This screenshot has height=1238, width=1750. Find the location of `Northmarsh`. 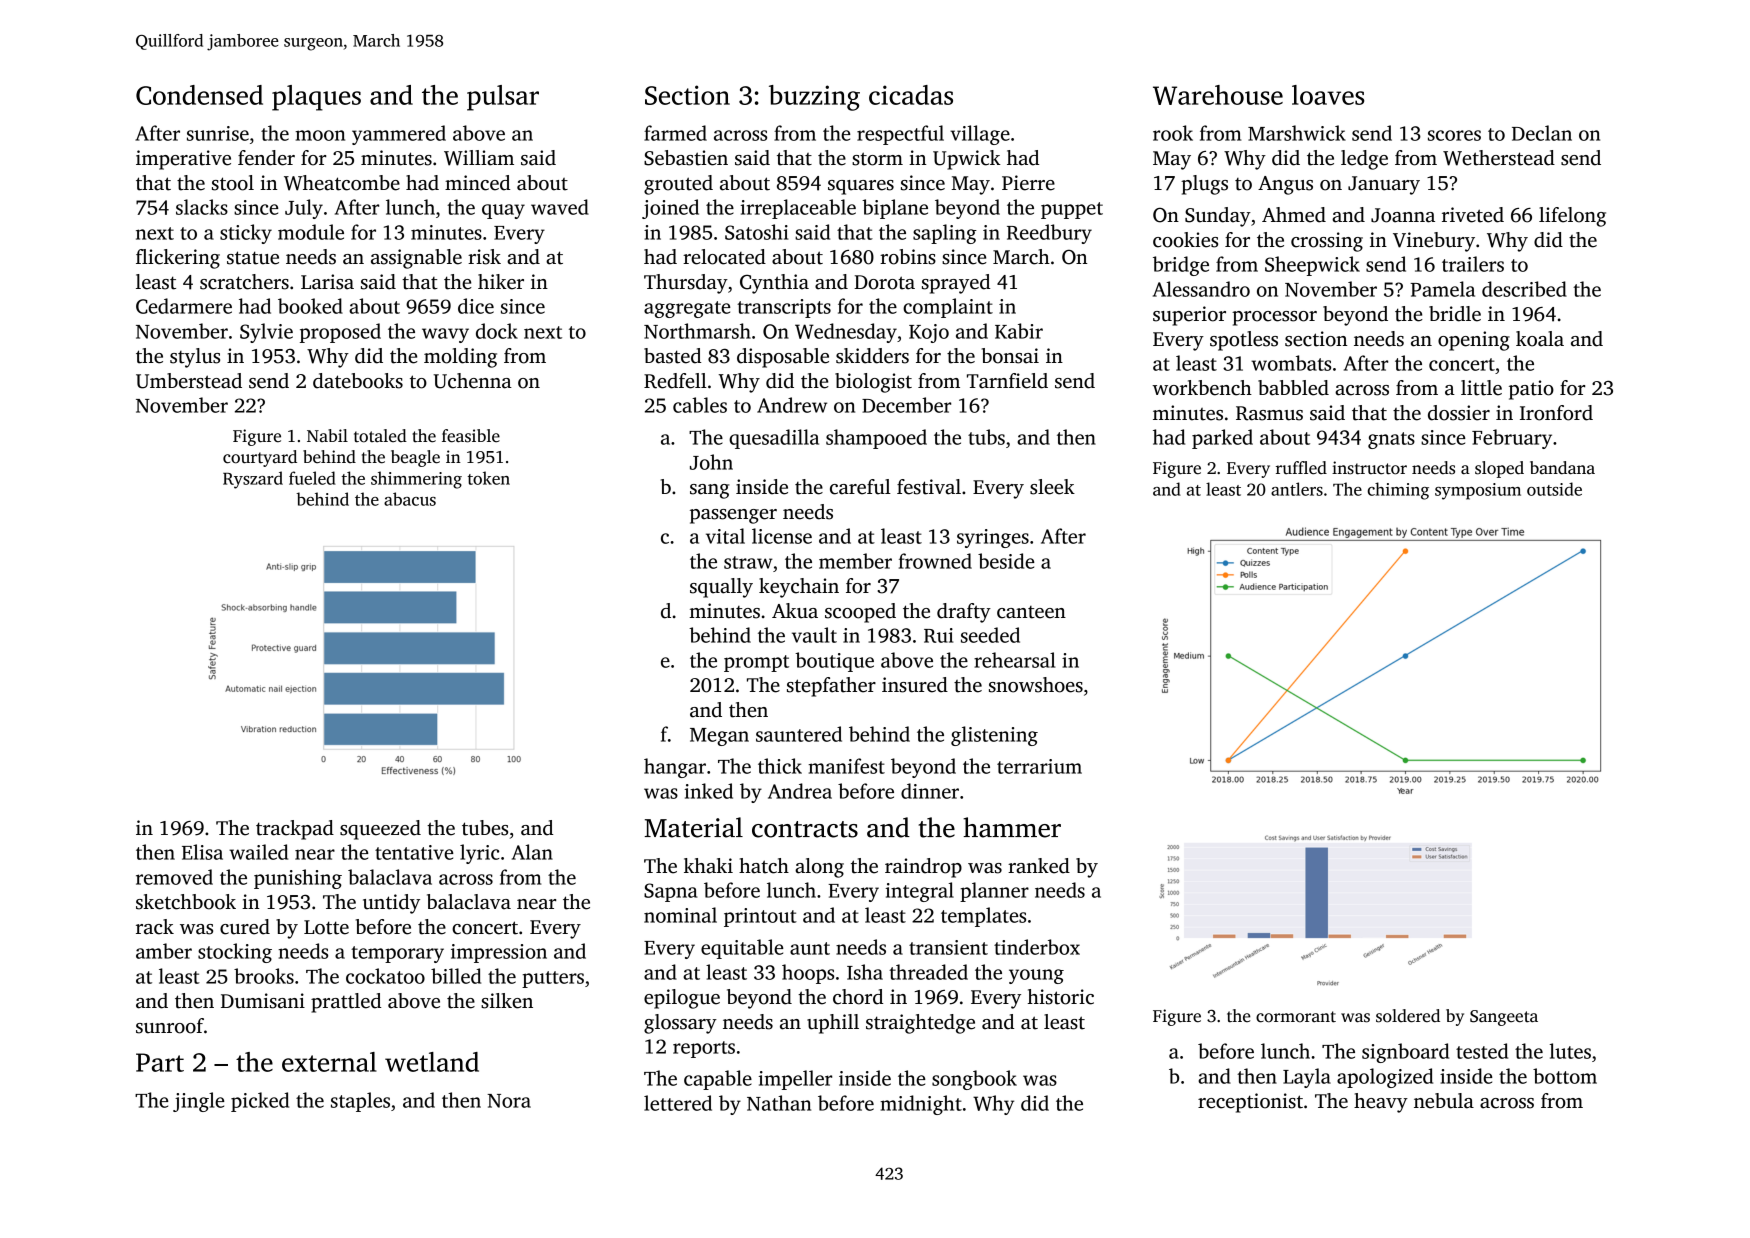

Northmarsh is located at coordinates (697, 331).
